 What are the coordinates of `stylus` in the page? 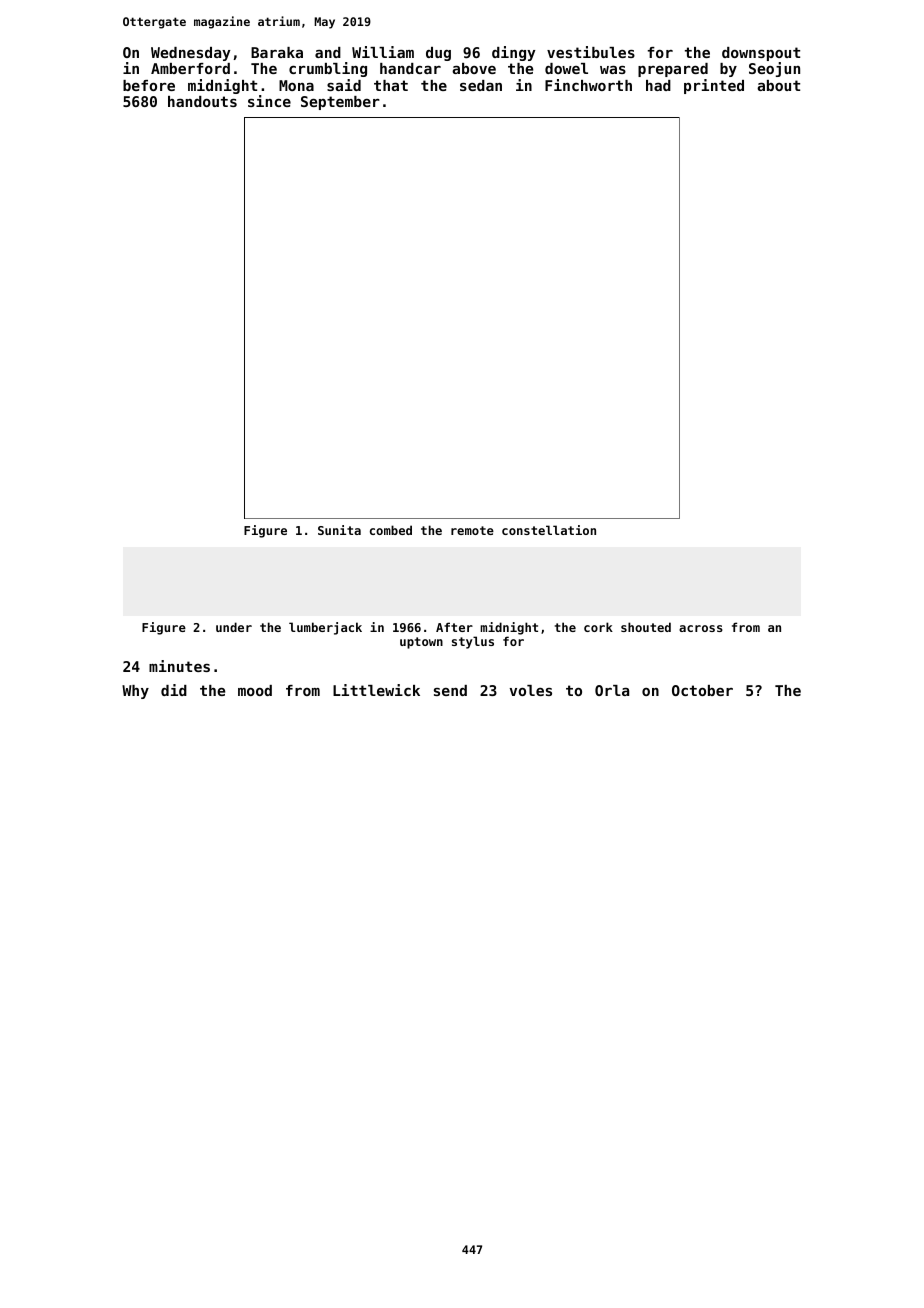 It's located at (473, 642).
